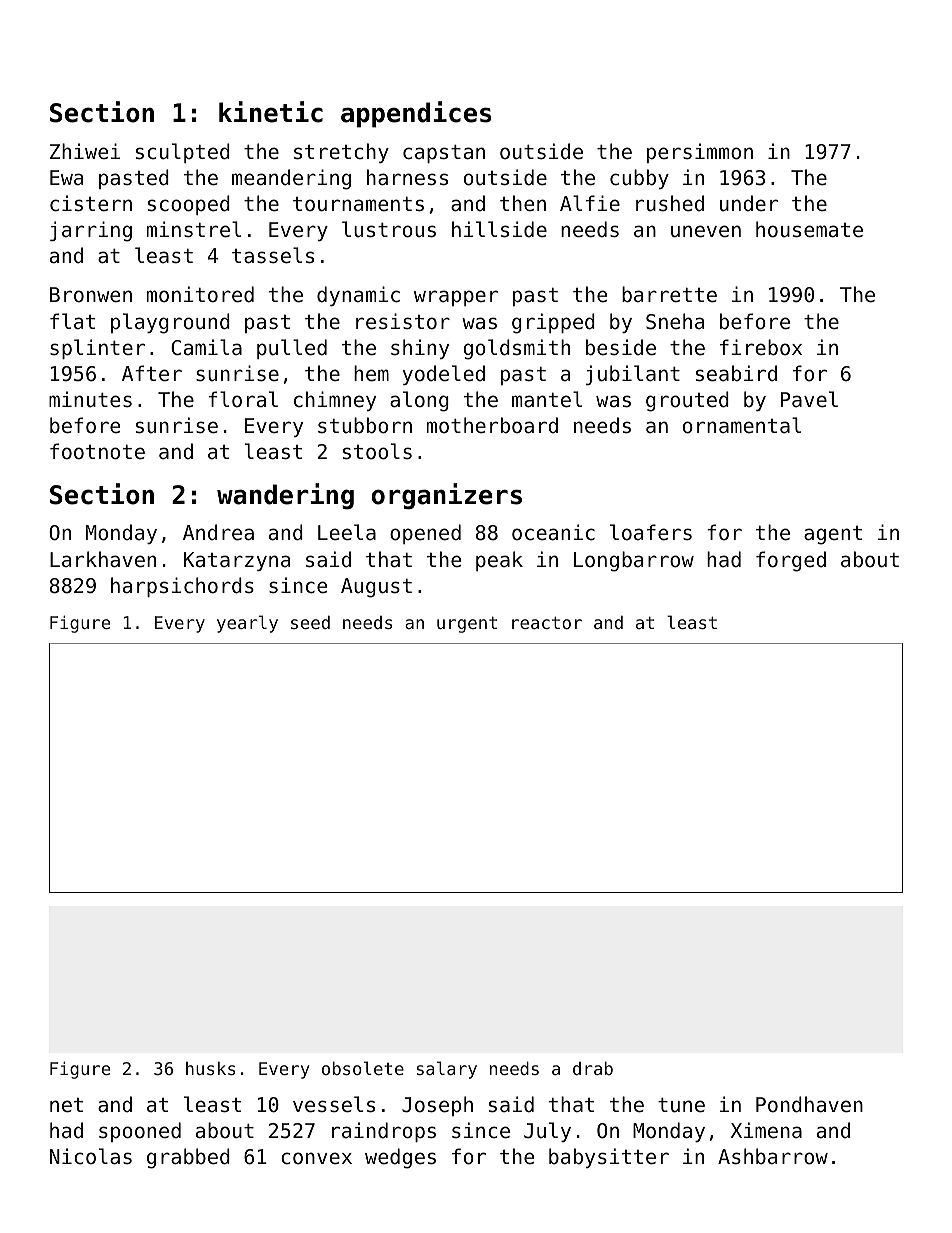 Image resolution: width=952 pixels, height=1233 pixels. Describe the element at coordinates (700, 153) in the page. I see `persimmon` at that location.
